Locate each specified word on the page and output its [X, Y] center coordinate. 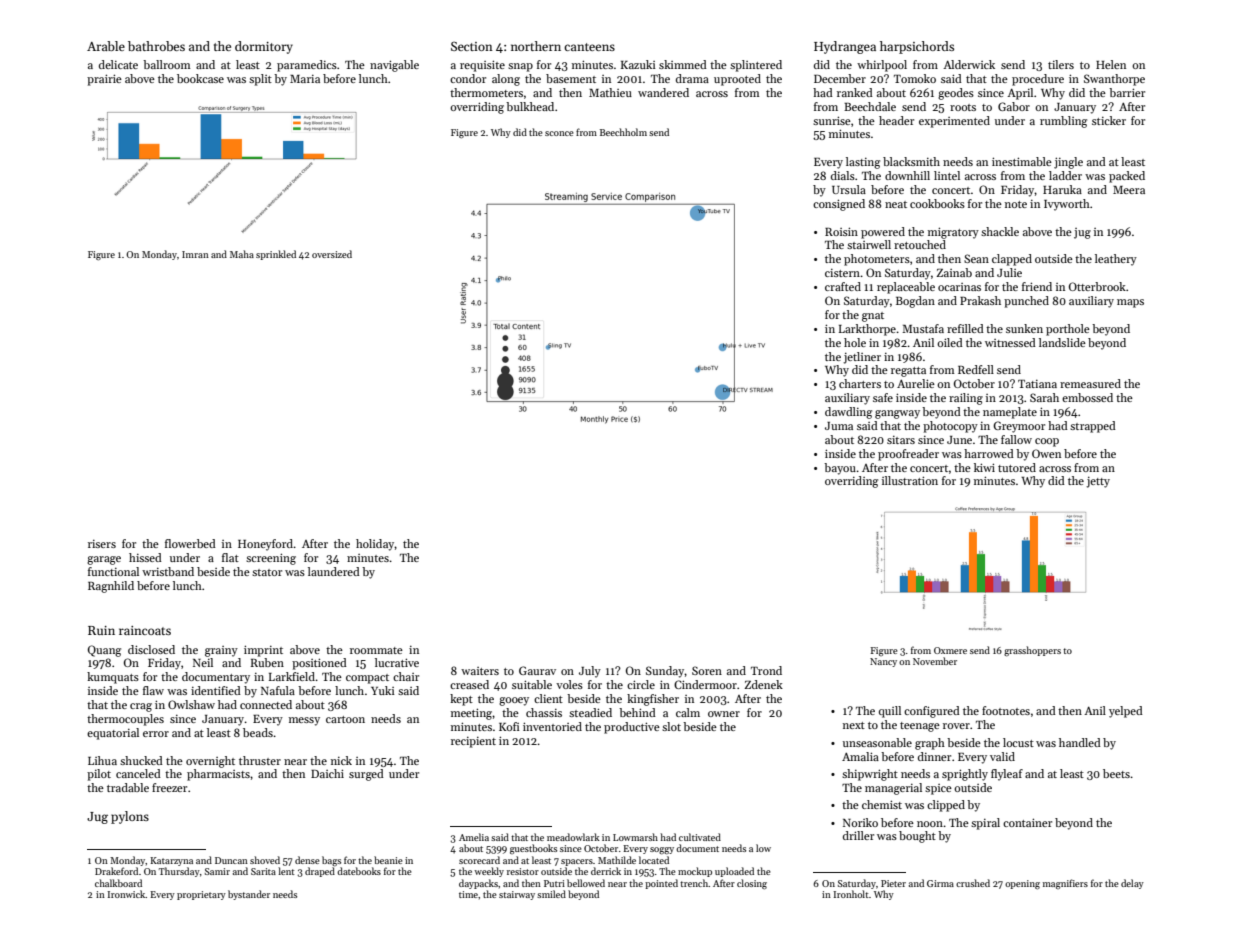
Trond [766, 670]
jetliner [862, 358]
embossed [1087, 397]
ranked [855, 92]
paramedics [307, 66]
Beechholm [623, 132]
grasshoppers [1032, 651]
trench [694, 883]
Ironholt [851, 894]
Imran [195, 254]
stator [267, 572]
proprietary [201, 895]
